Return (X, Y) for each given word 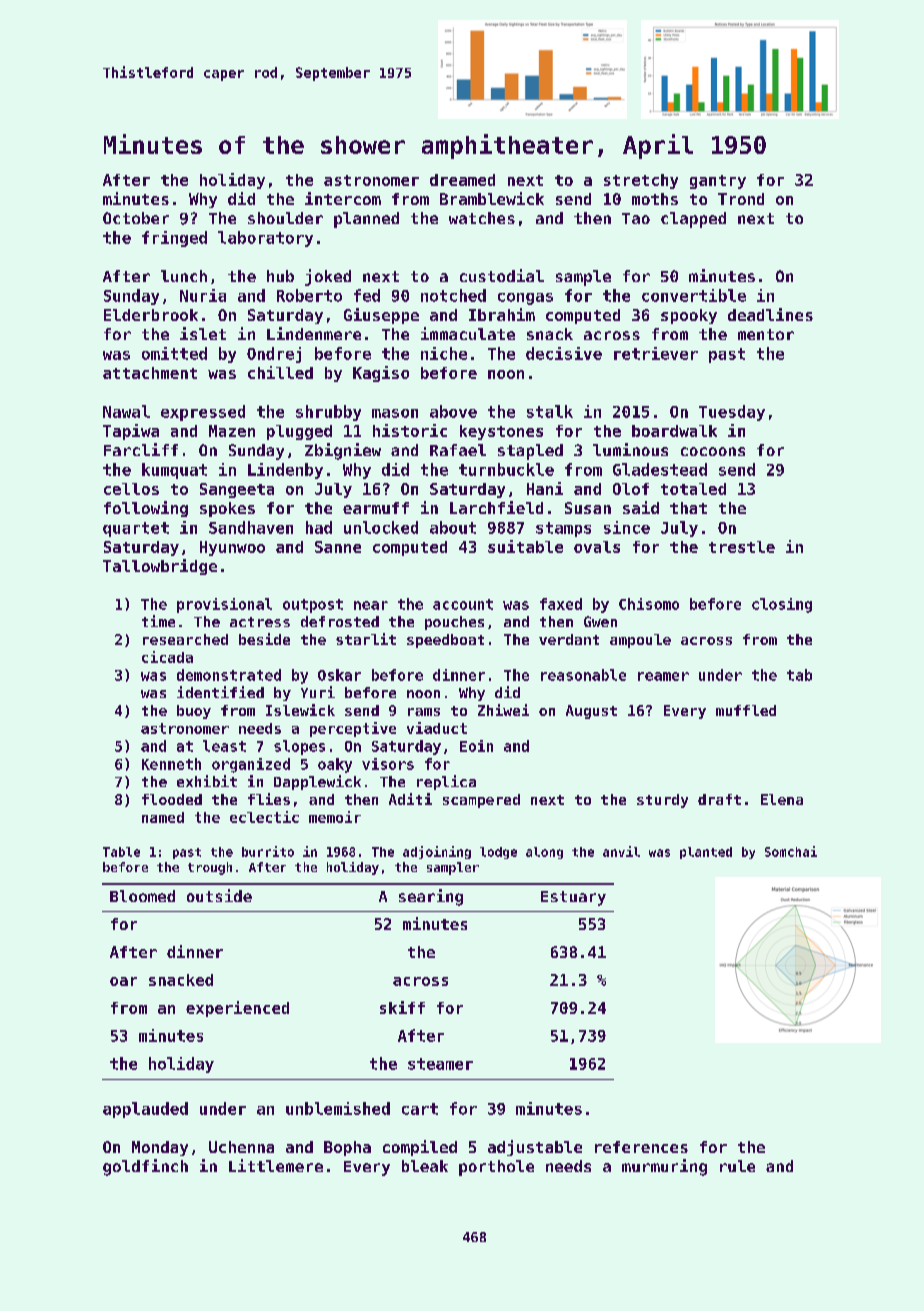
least (224, 746)
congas (525, 299)
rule (737, 1166)
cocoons (713, 451)
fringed (174, 239)
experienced (237, 1009)
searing (431, 897)
